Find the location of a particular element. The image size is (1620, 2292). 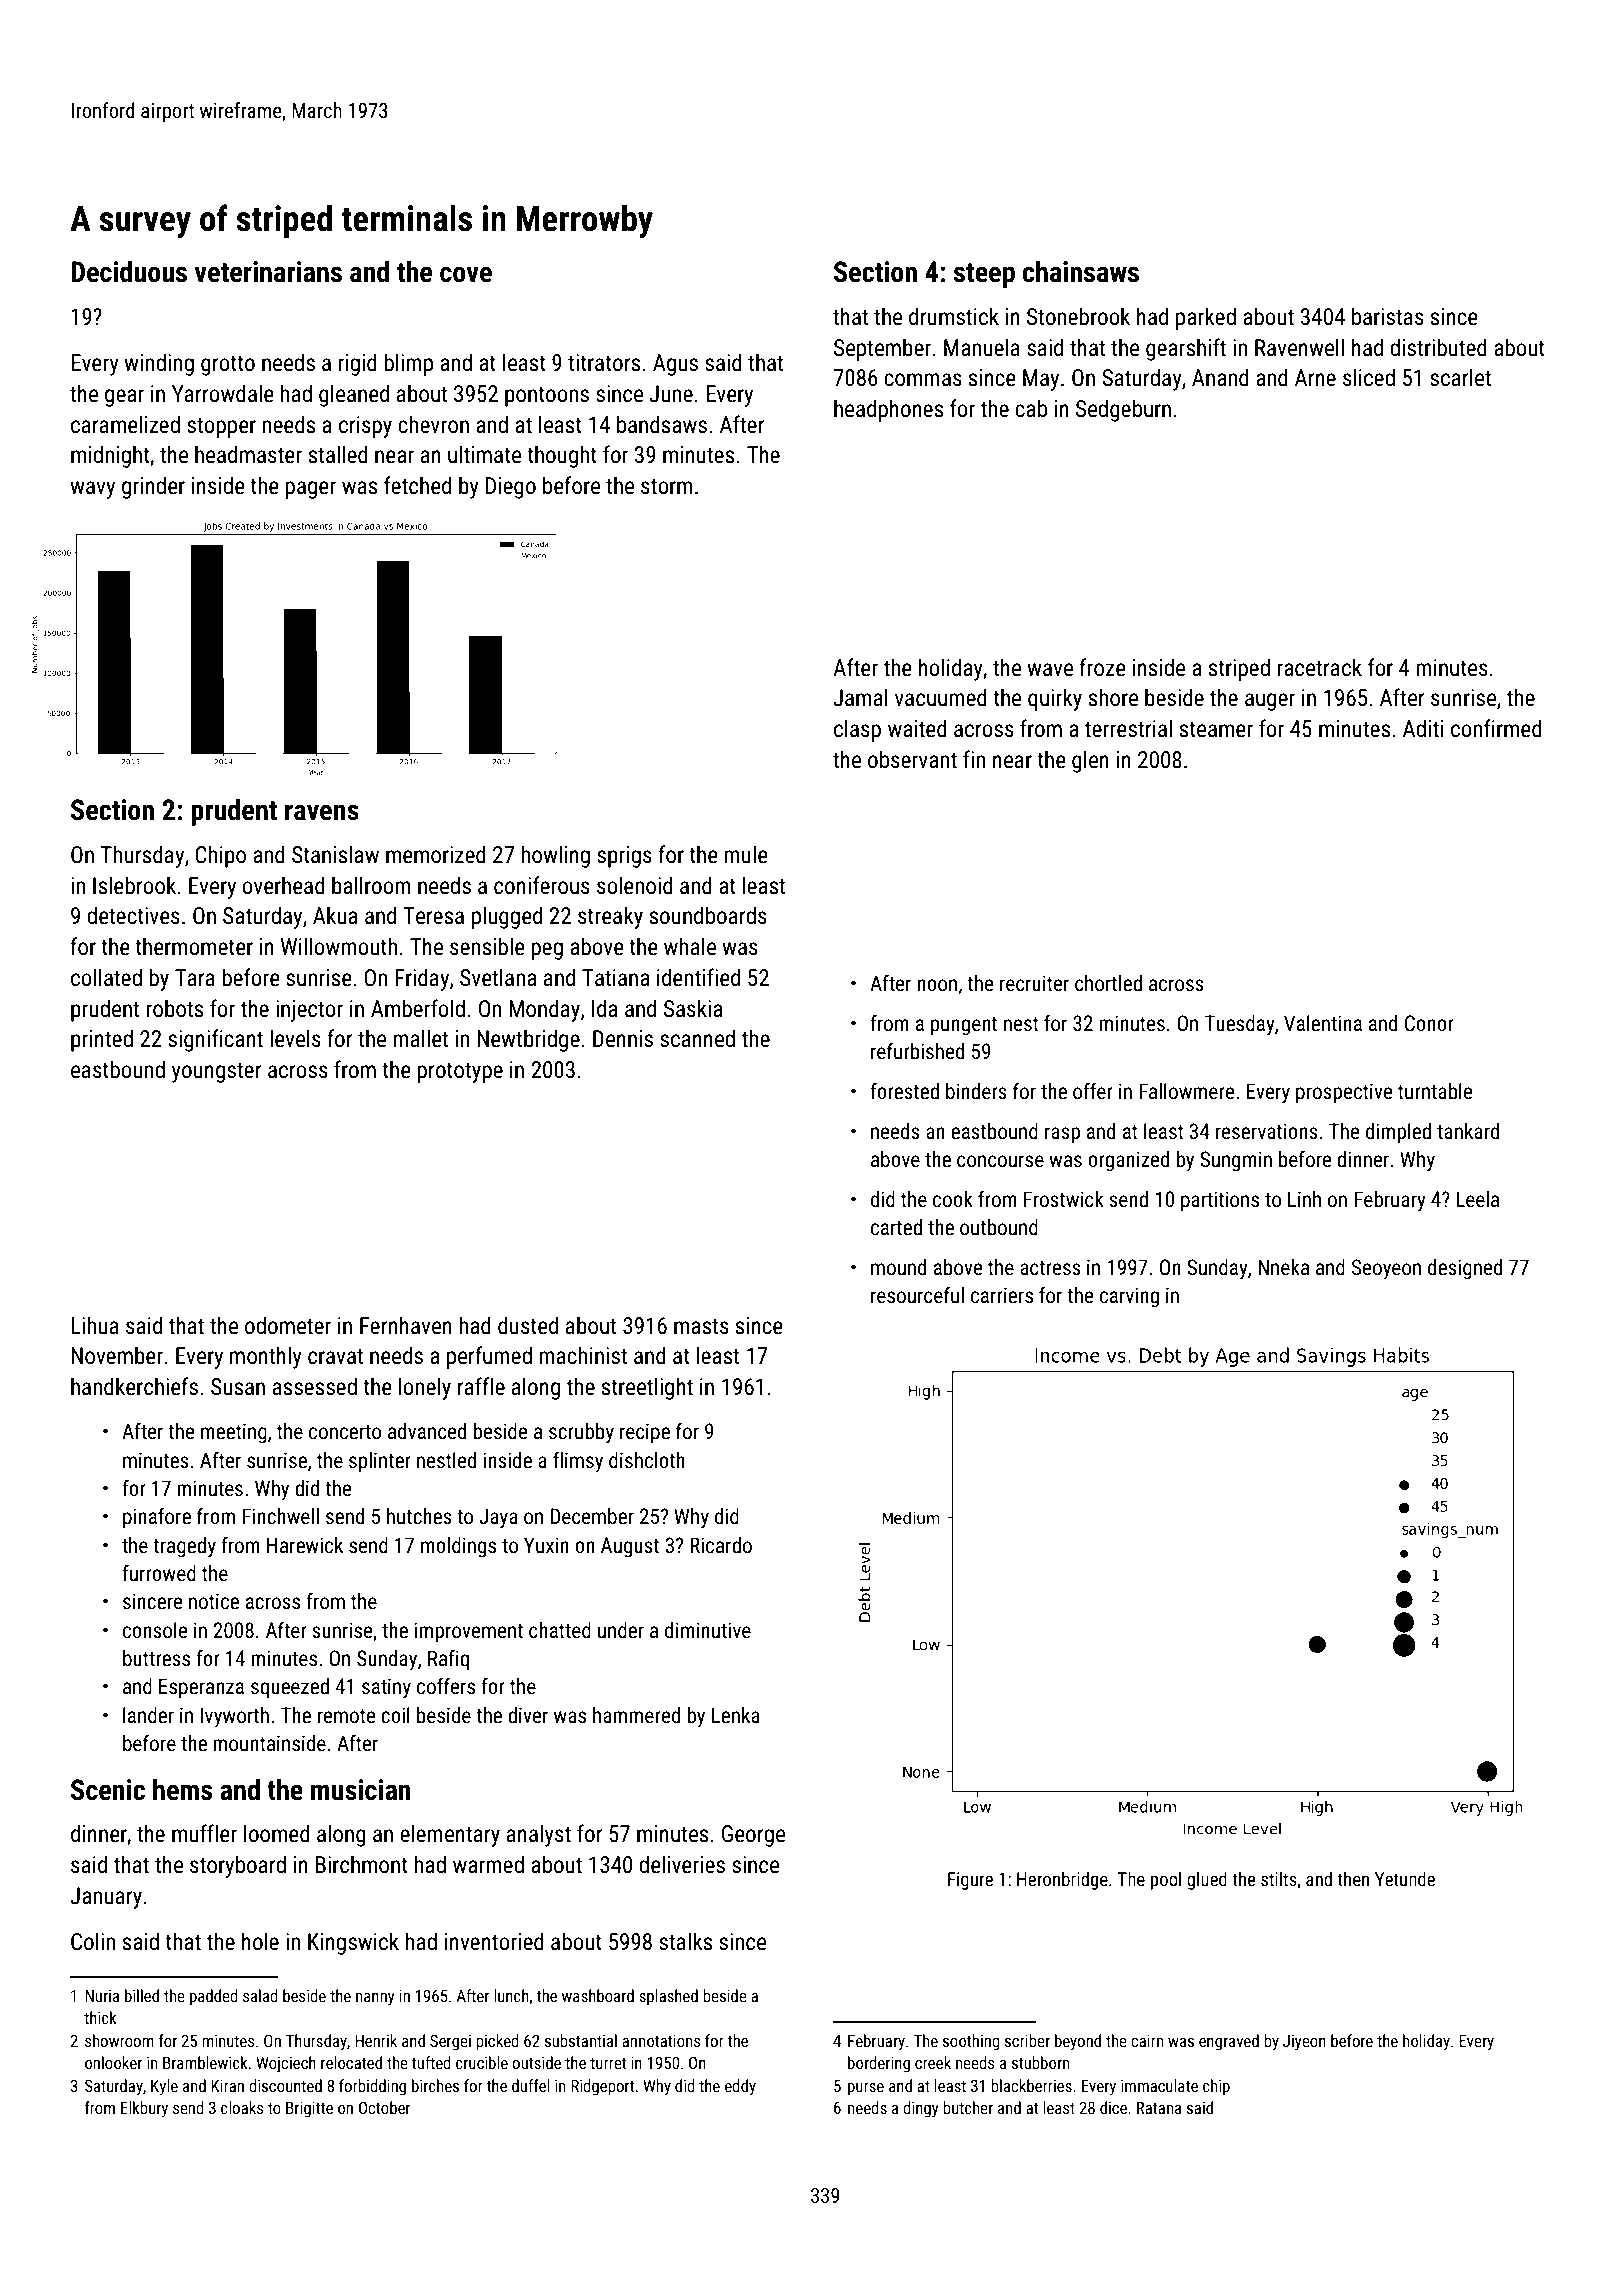

commas is located at coordinates (923, 380).
